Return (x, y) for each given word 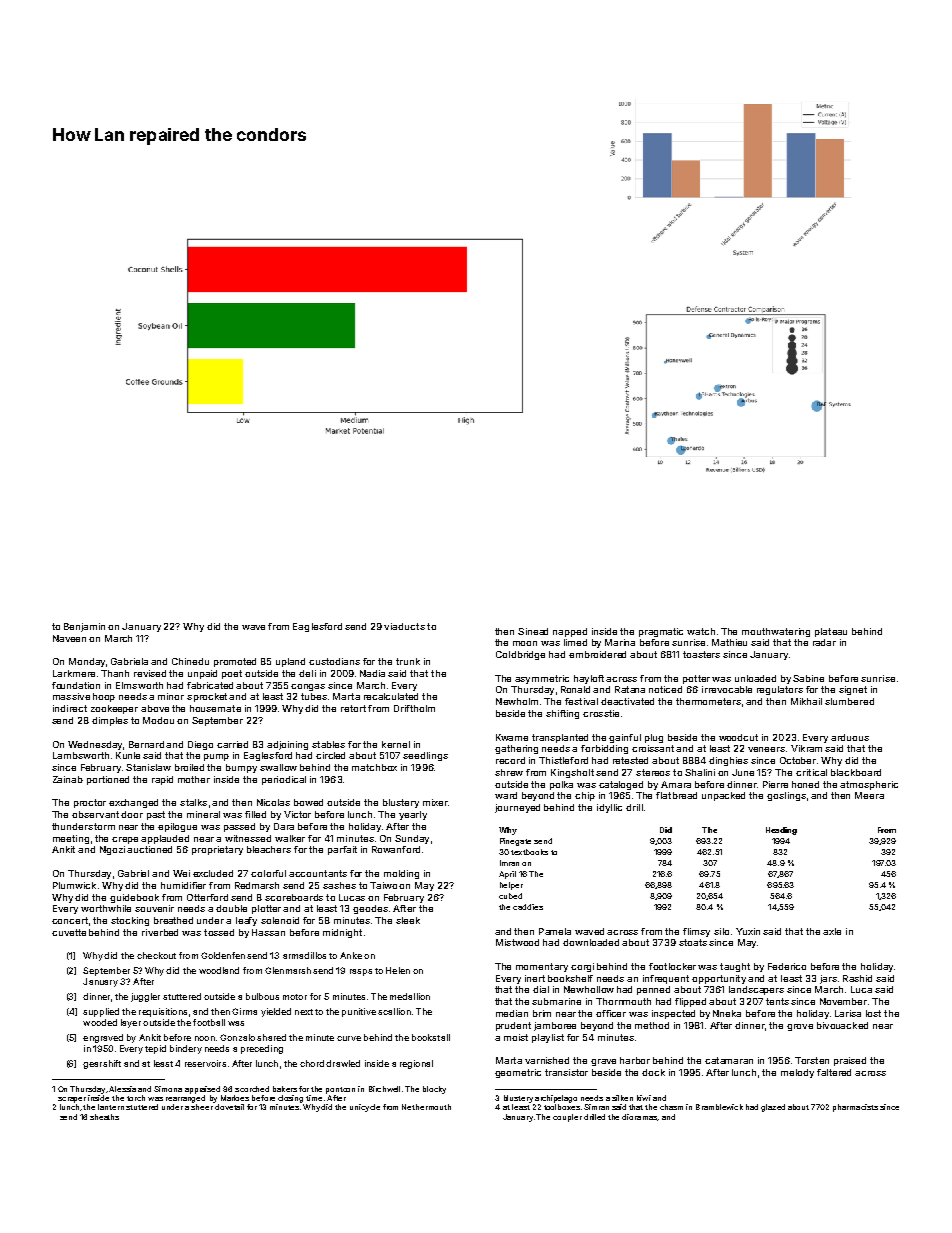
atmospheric (869, 785)
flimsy (696, 932)
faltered (834, 1072)
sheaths (104, 1117)
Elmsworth (139, 685)
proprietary (217, 850)
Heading (781, 831)
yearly (413, 815)
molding (401, 874)
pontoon (340, 1090)
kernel (396, 744)
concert (70, 920)
